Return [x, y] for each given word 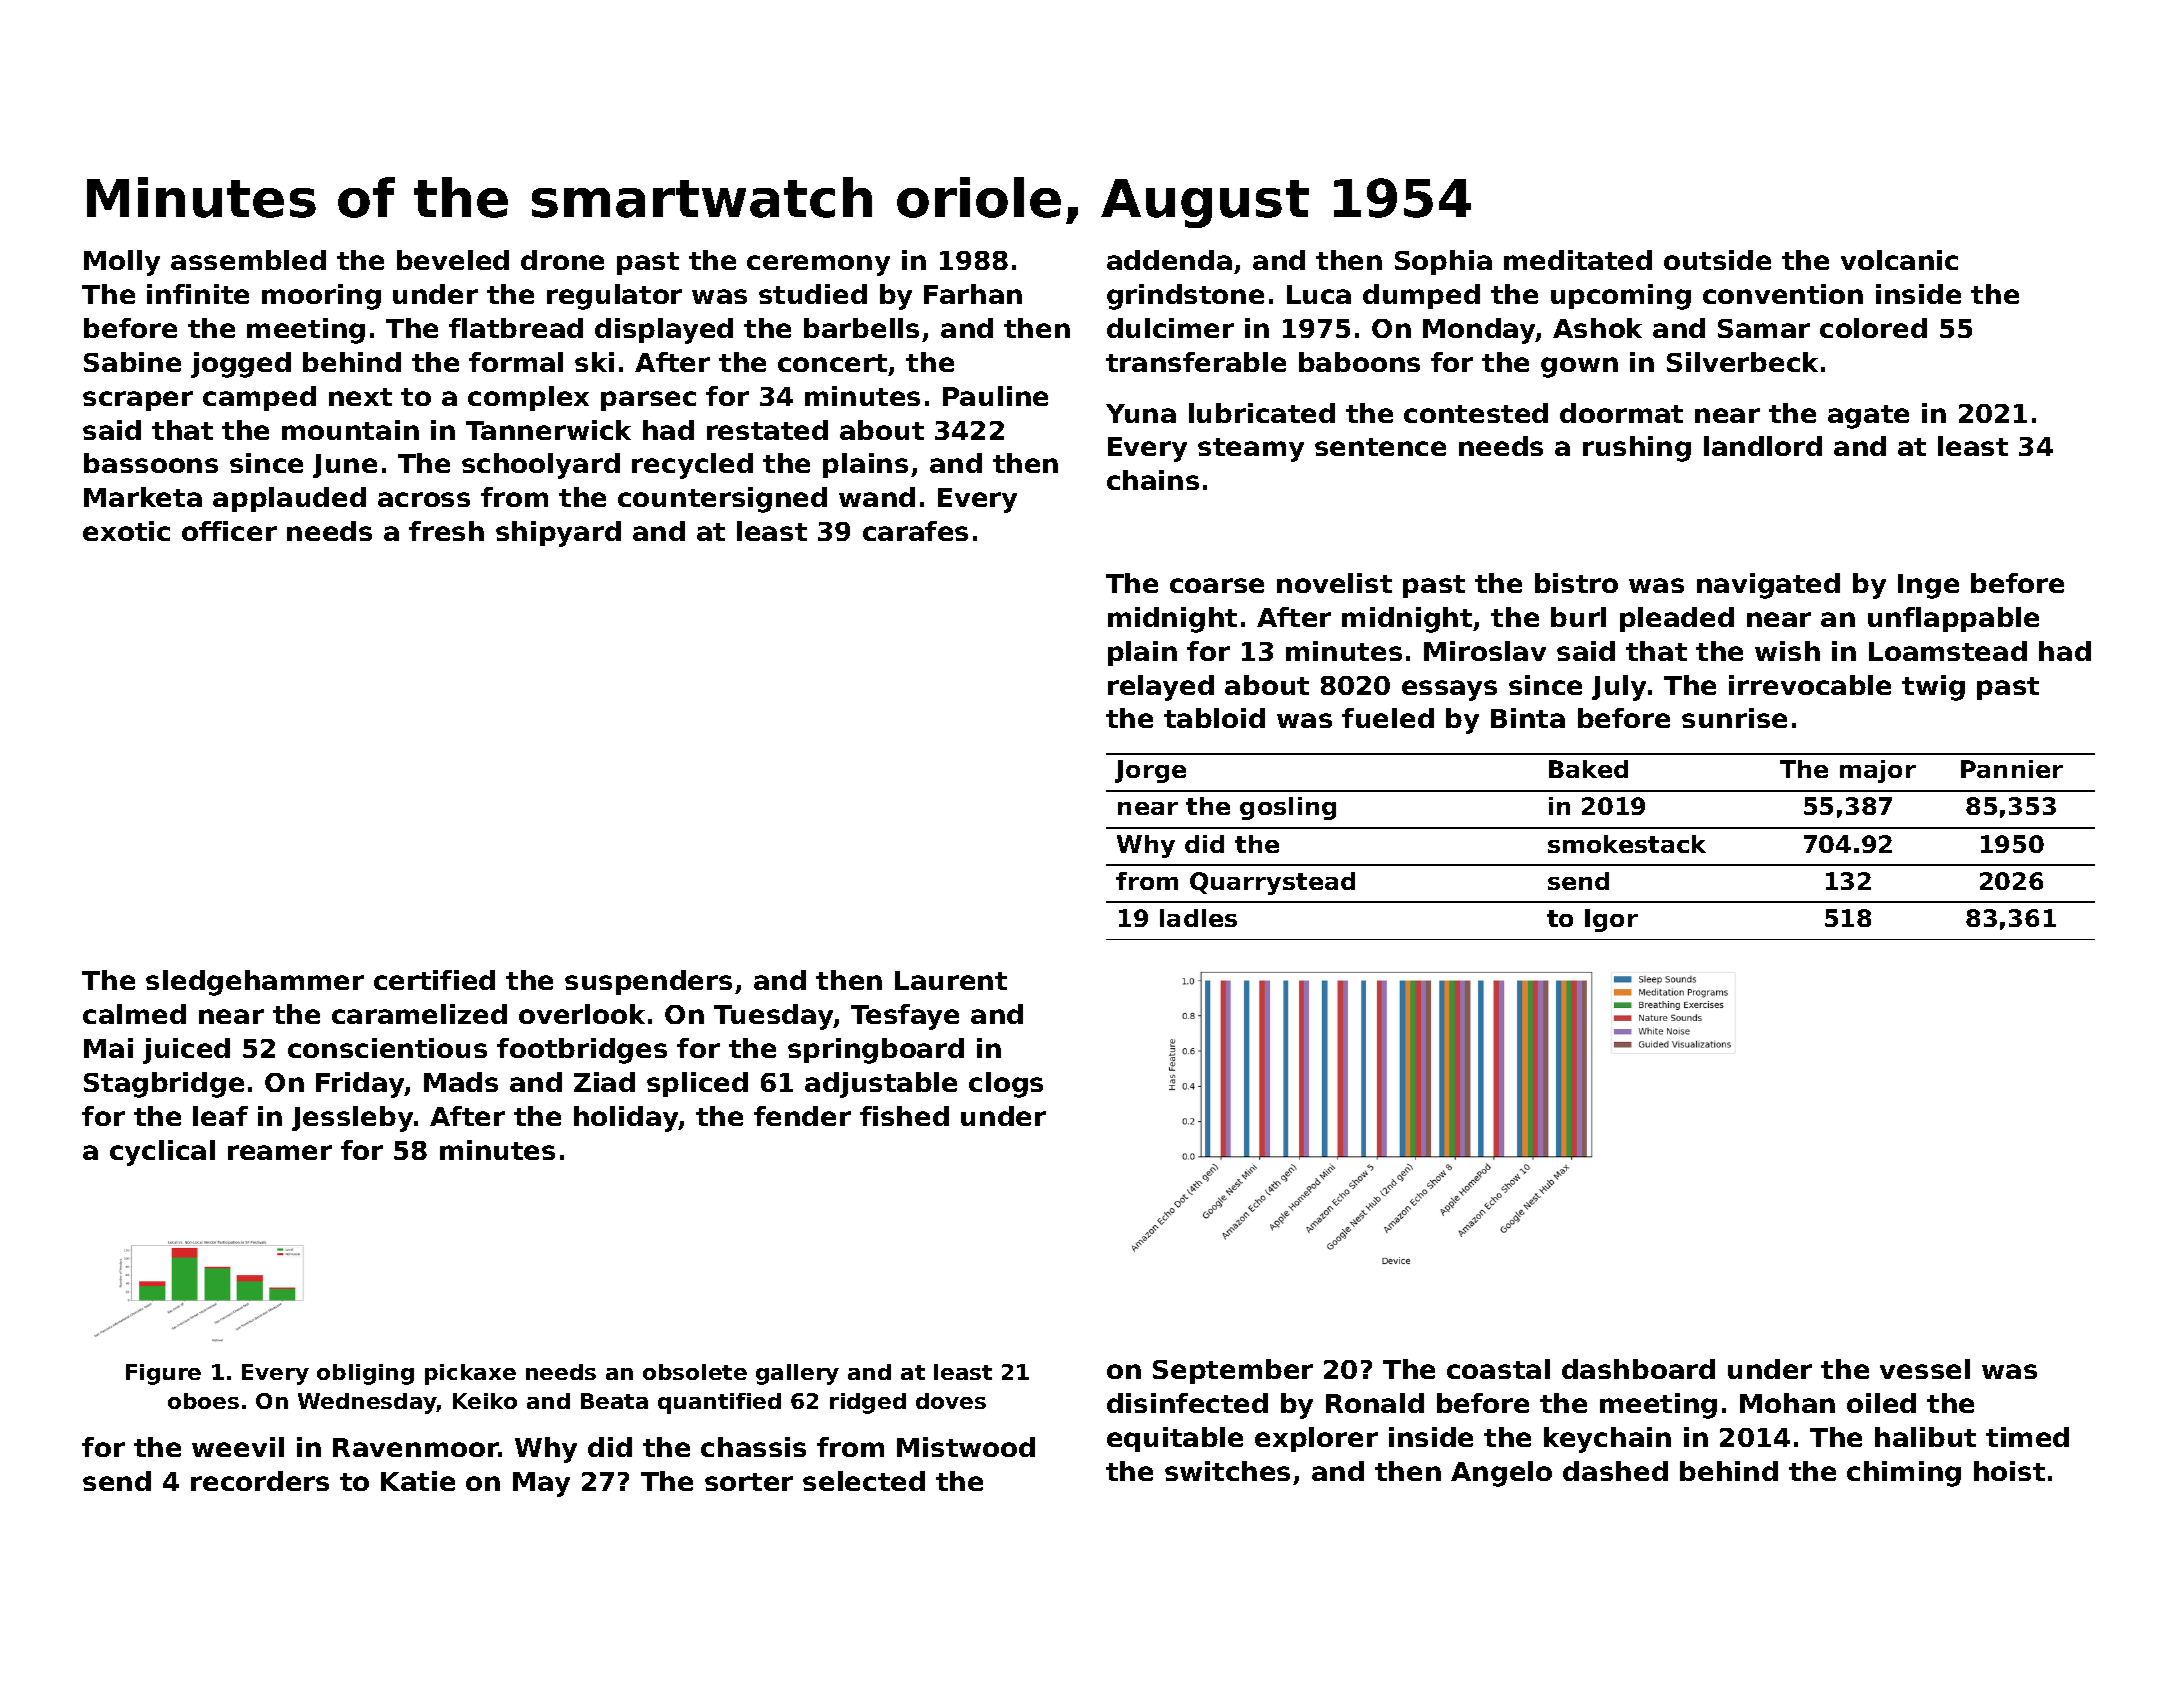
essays [1449, 690]
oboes [203, 1401]
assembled [248, 260]
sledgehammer [255, 983]
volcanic [1899, 260]
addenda [1169, 260]
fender [802, 1116]
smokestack [1627, 844]
